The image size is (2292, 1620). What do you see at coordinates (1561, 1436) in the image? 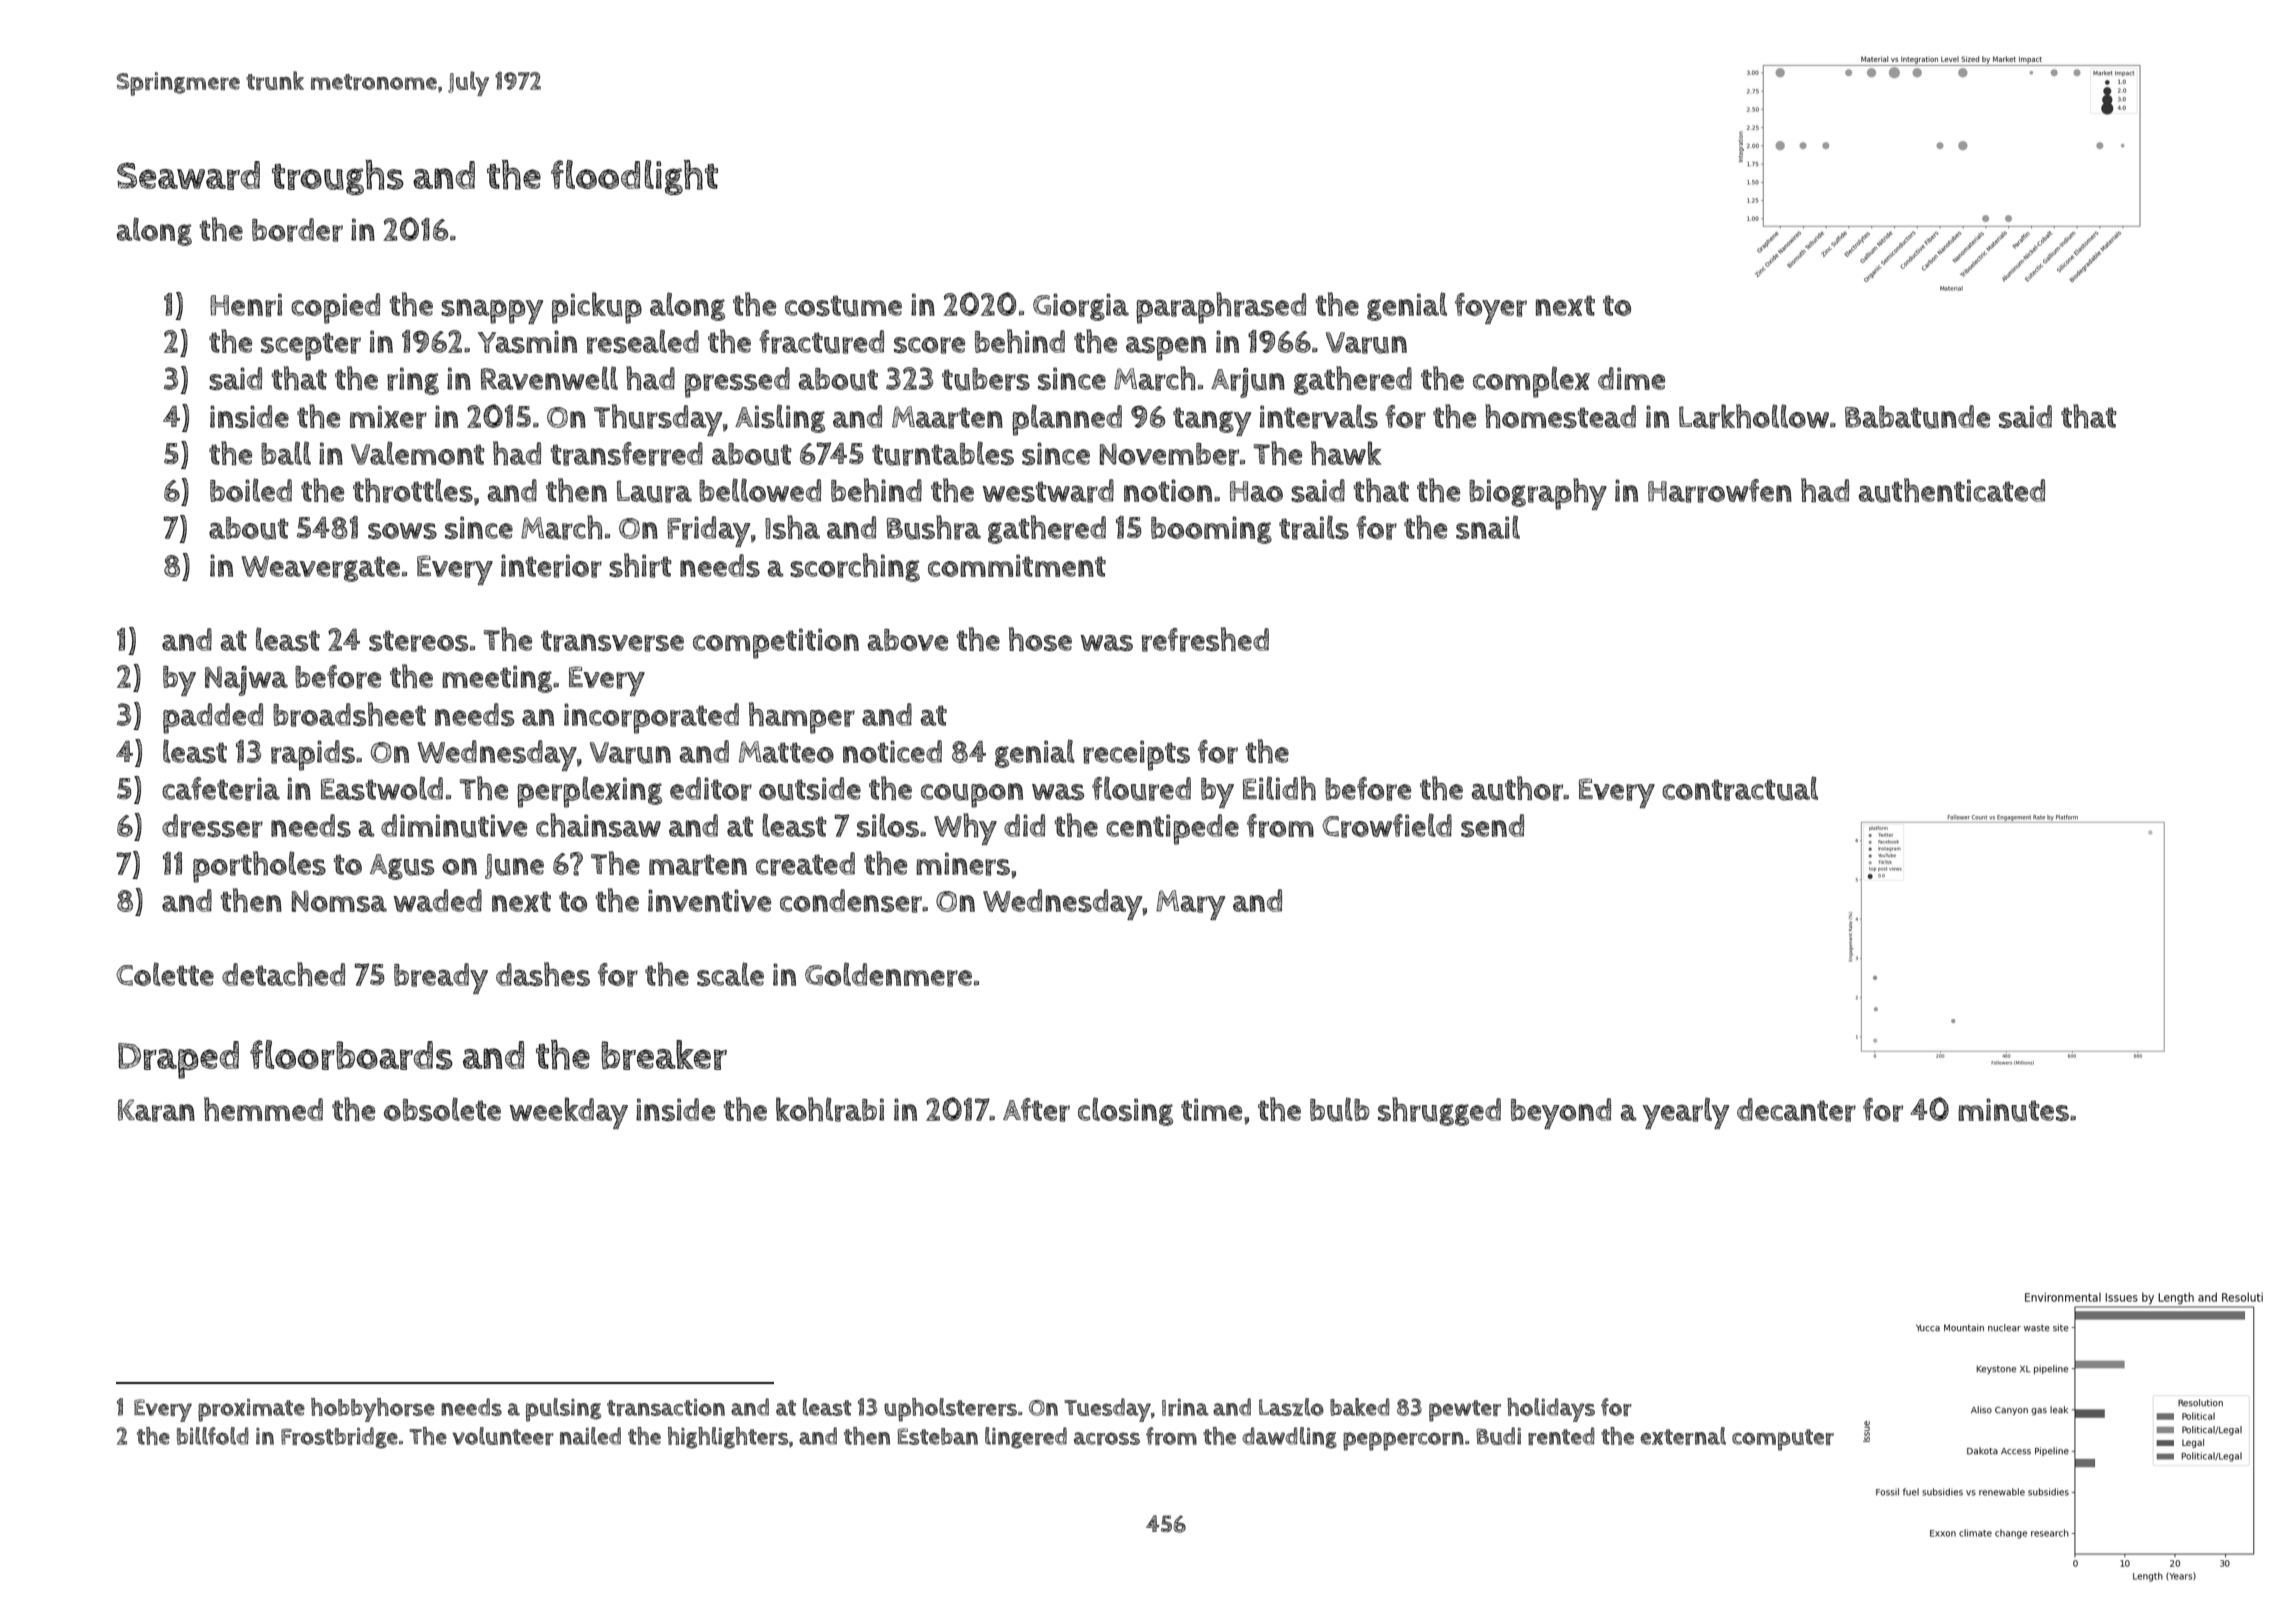
I see `rented` at bounding box center [1561, 1436].
